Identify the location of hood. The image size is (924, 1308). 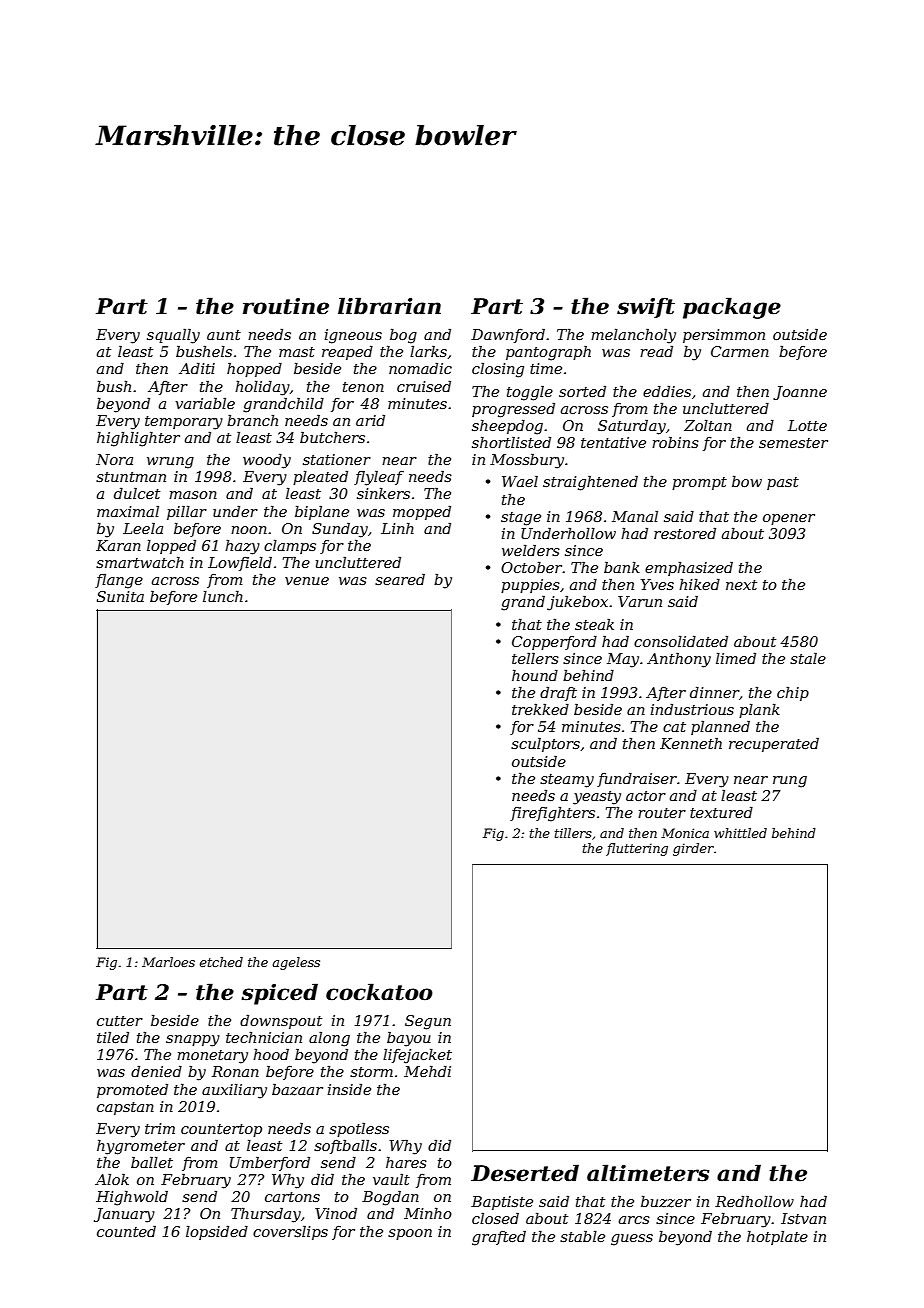
(271, 1054).
